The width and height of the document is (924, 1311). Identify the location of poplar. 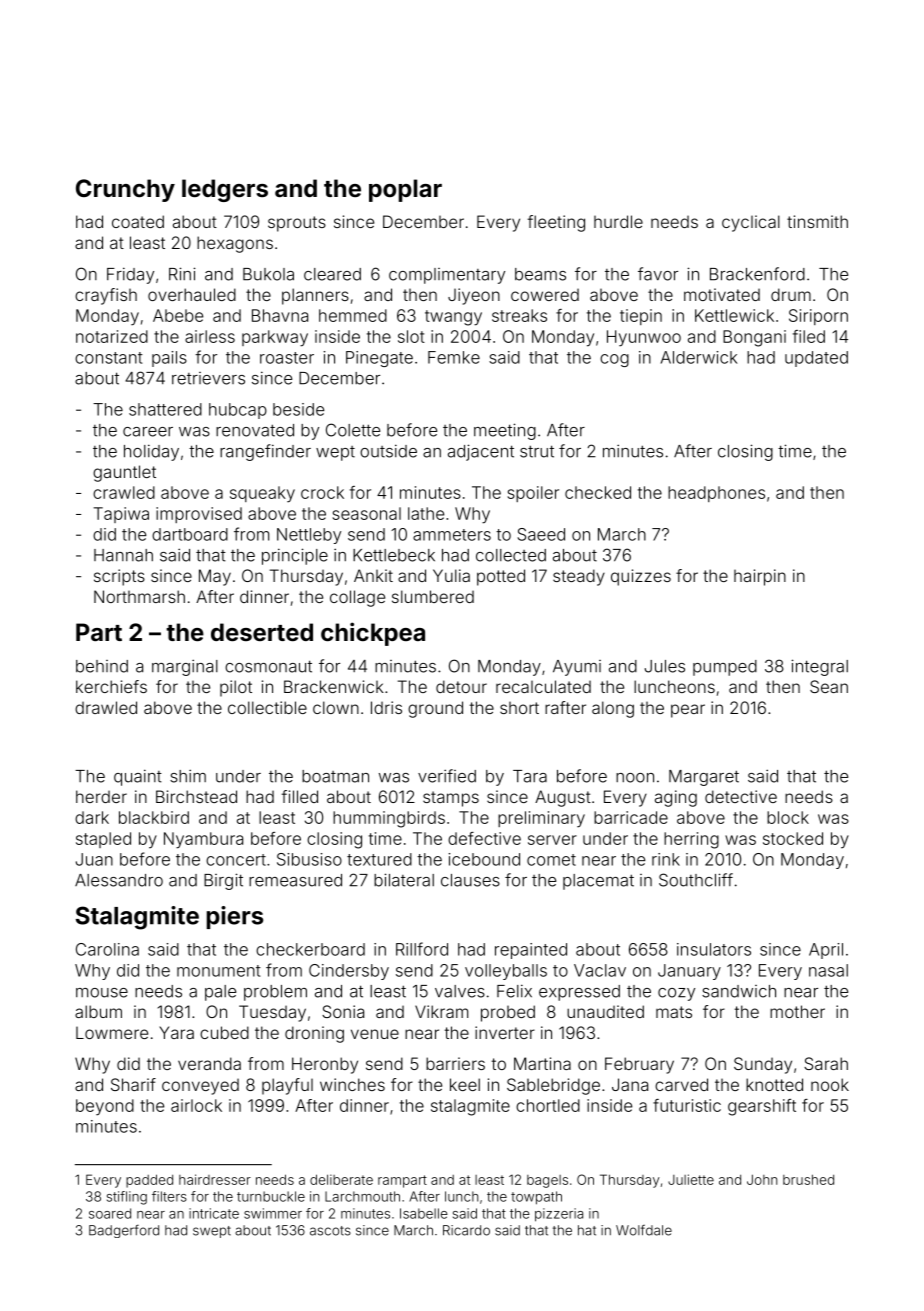
(405, 190).
